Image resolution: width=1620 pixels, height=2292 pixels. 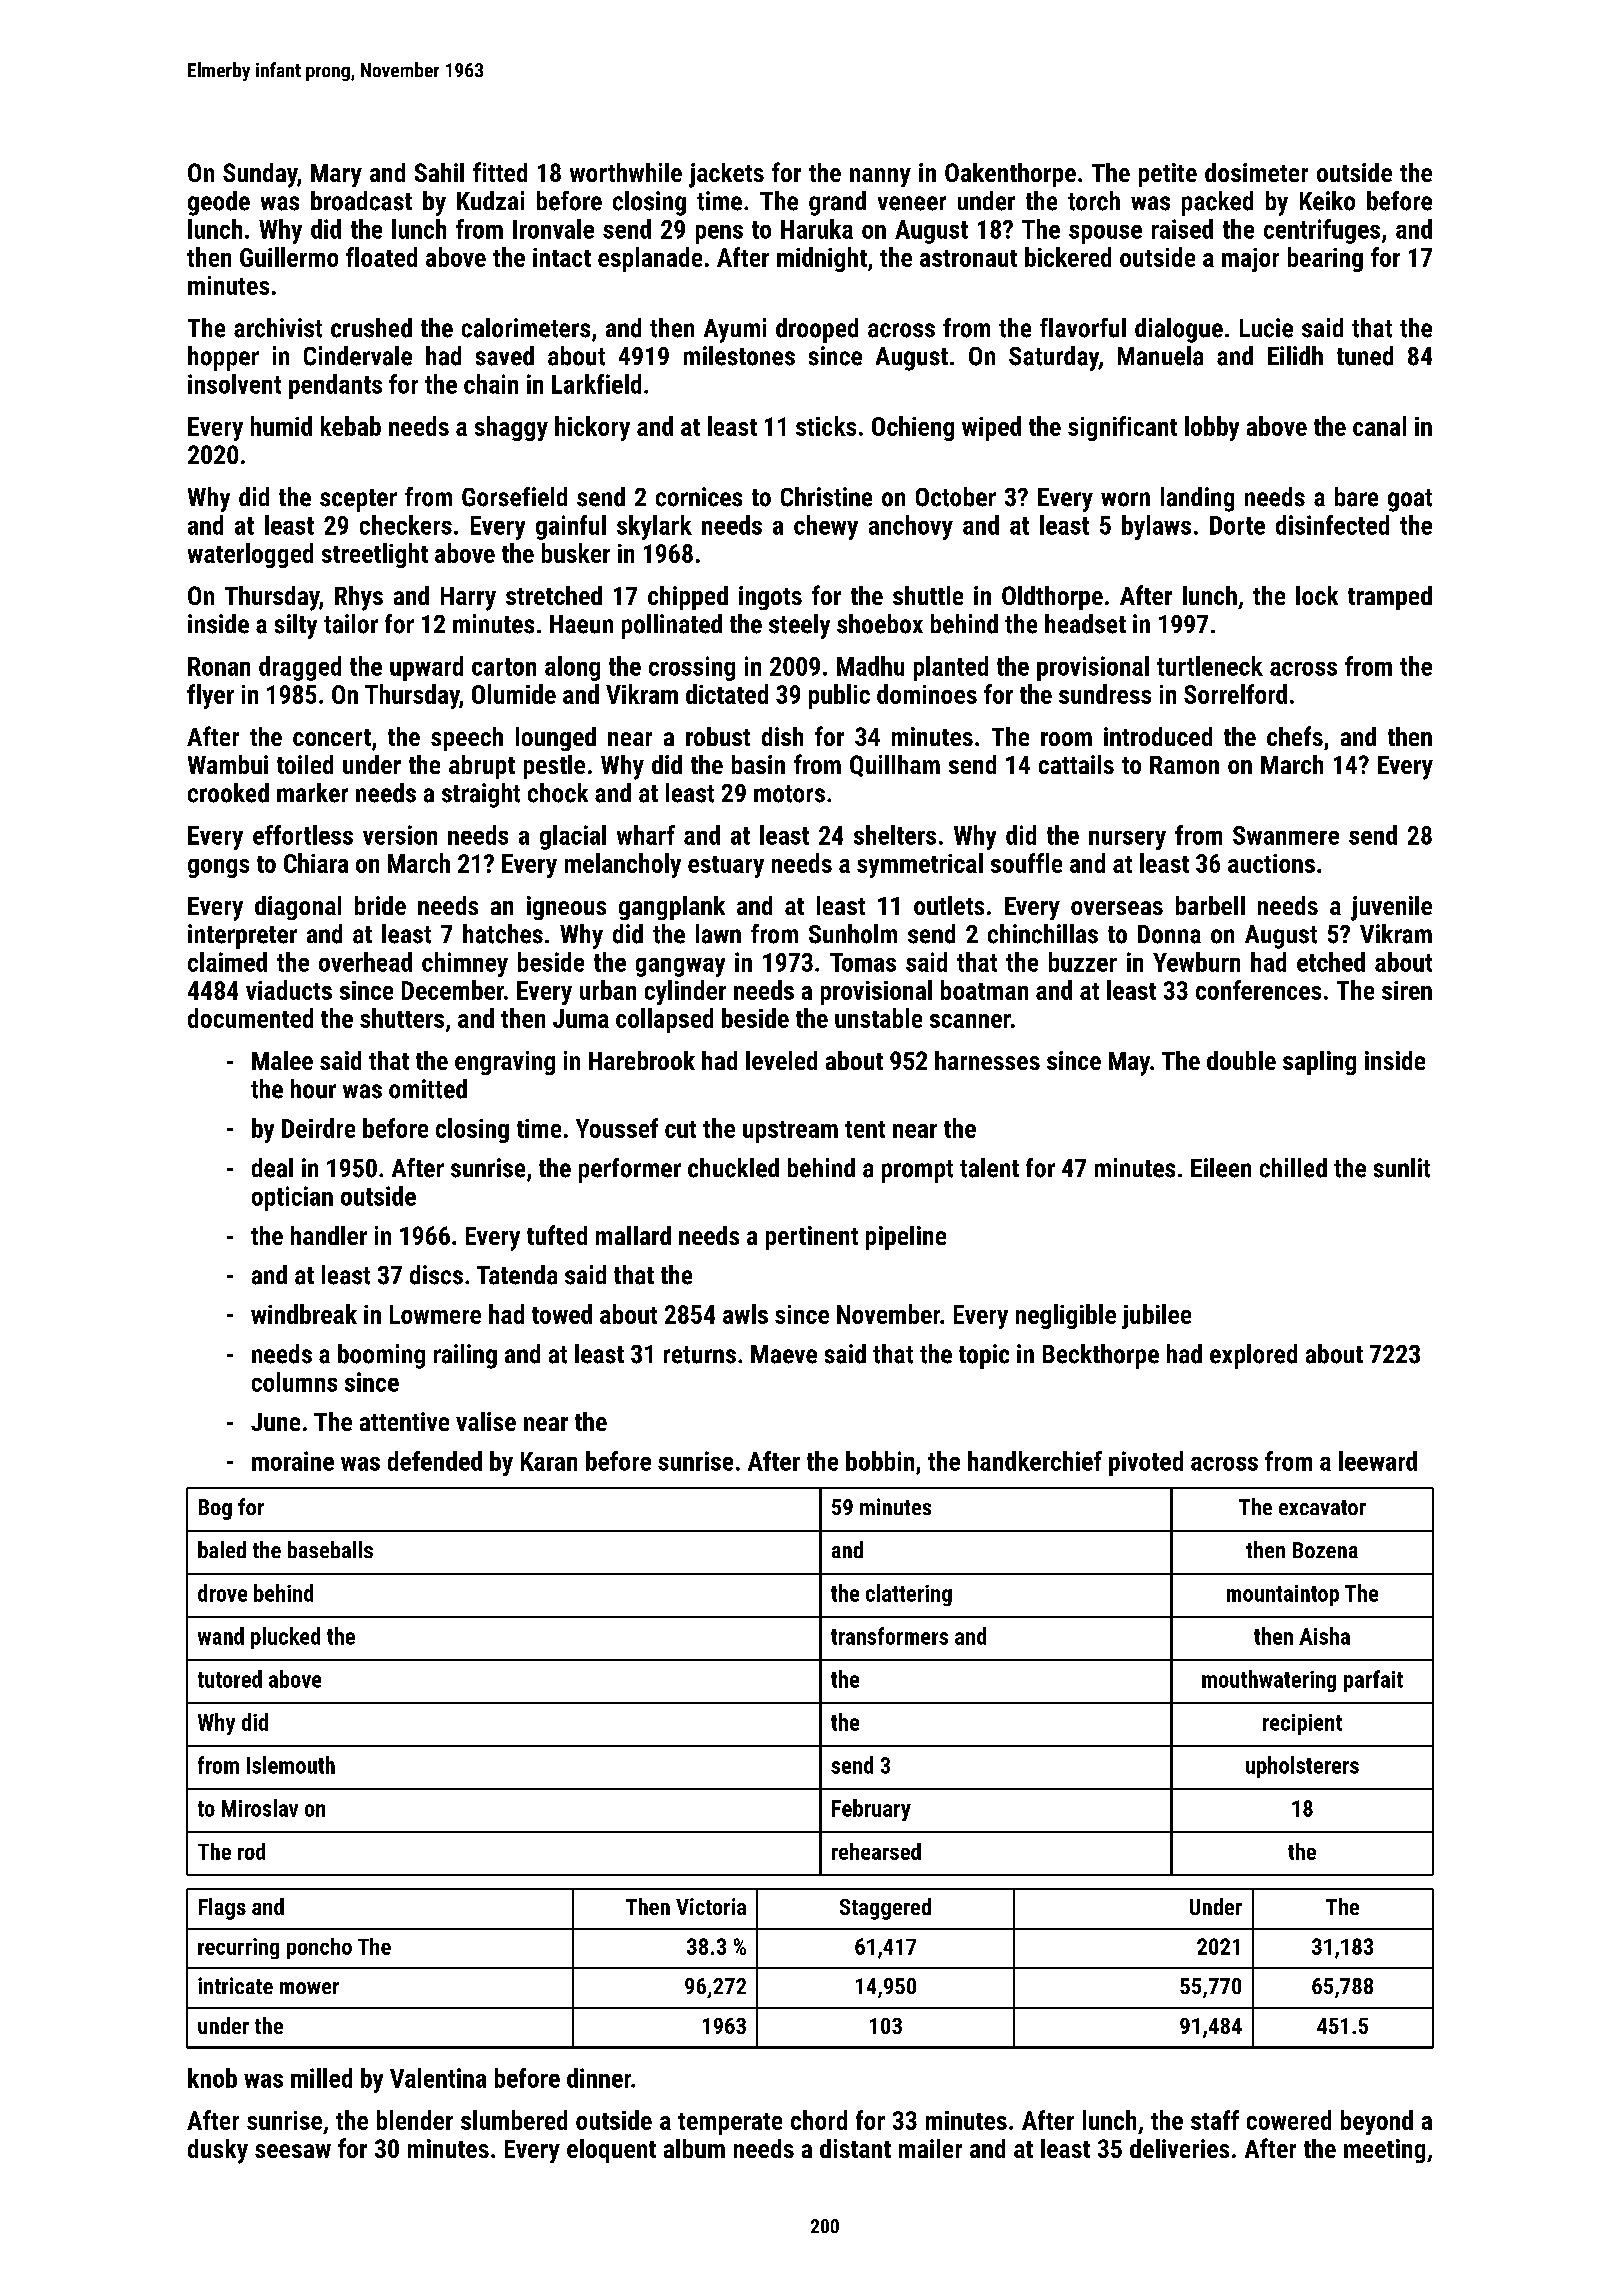 I want to click on pertinent, so click(x=812, y=1238).
